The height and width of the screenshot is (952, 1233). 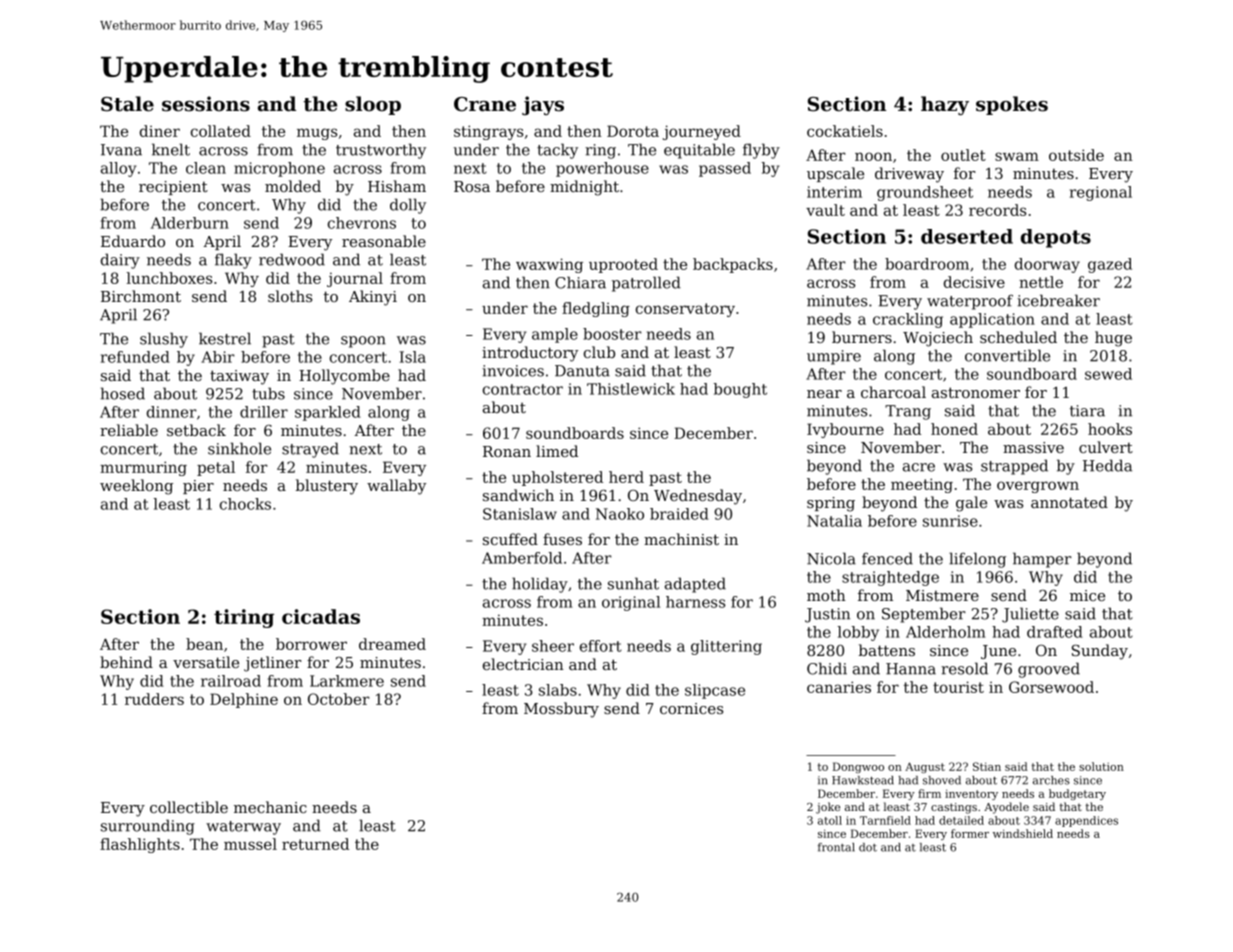 What do you see at coordinates (761, 151) in the screenshot?
I see `flyby` at bounding box center [761, 151].
